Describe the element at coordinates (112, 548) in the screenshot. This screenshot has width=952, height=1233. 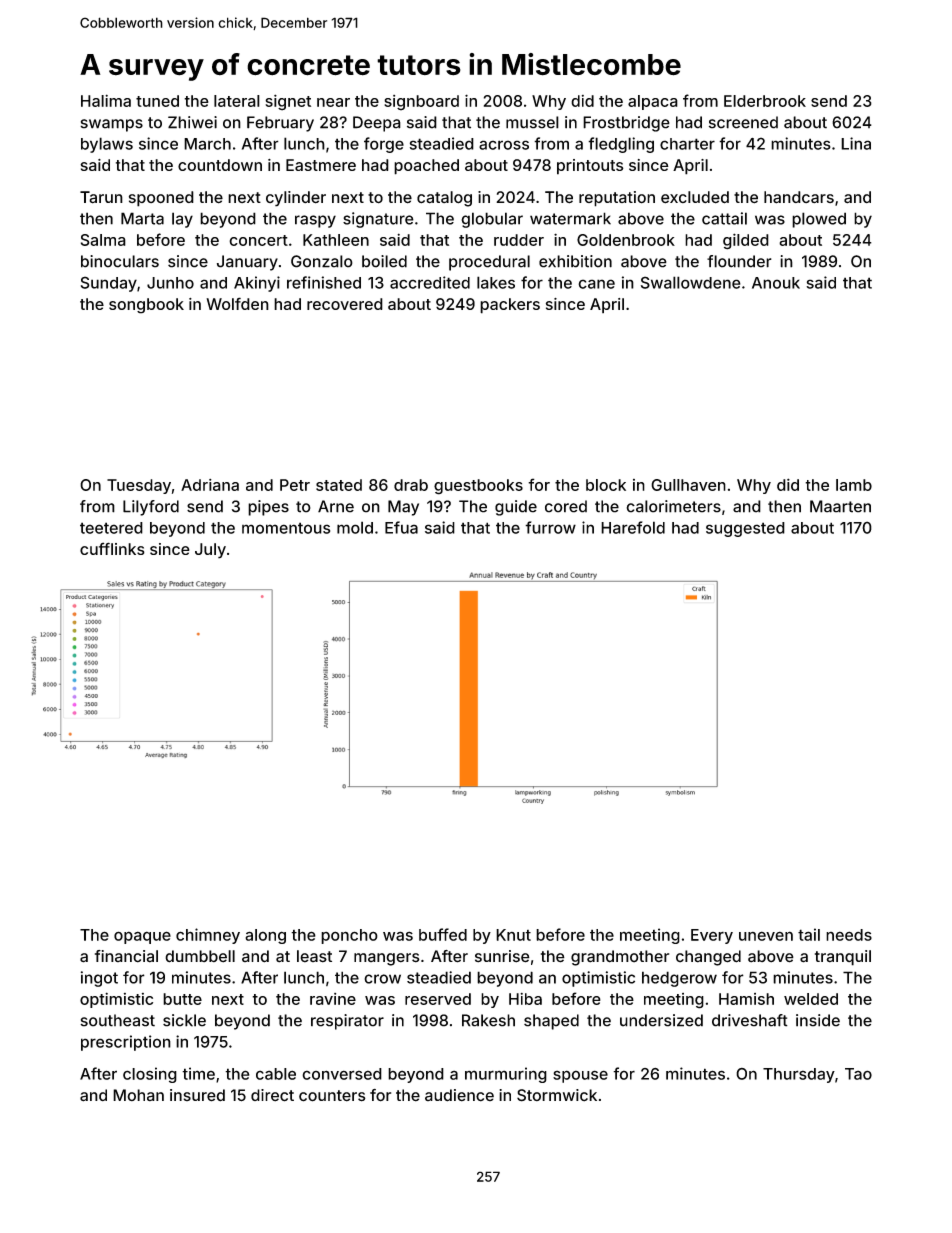
I see `cufflinks` at that location.
